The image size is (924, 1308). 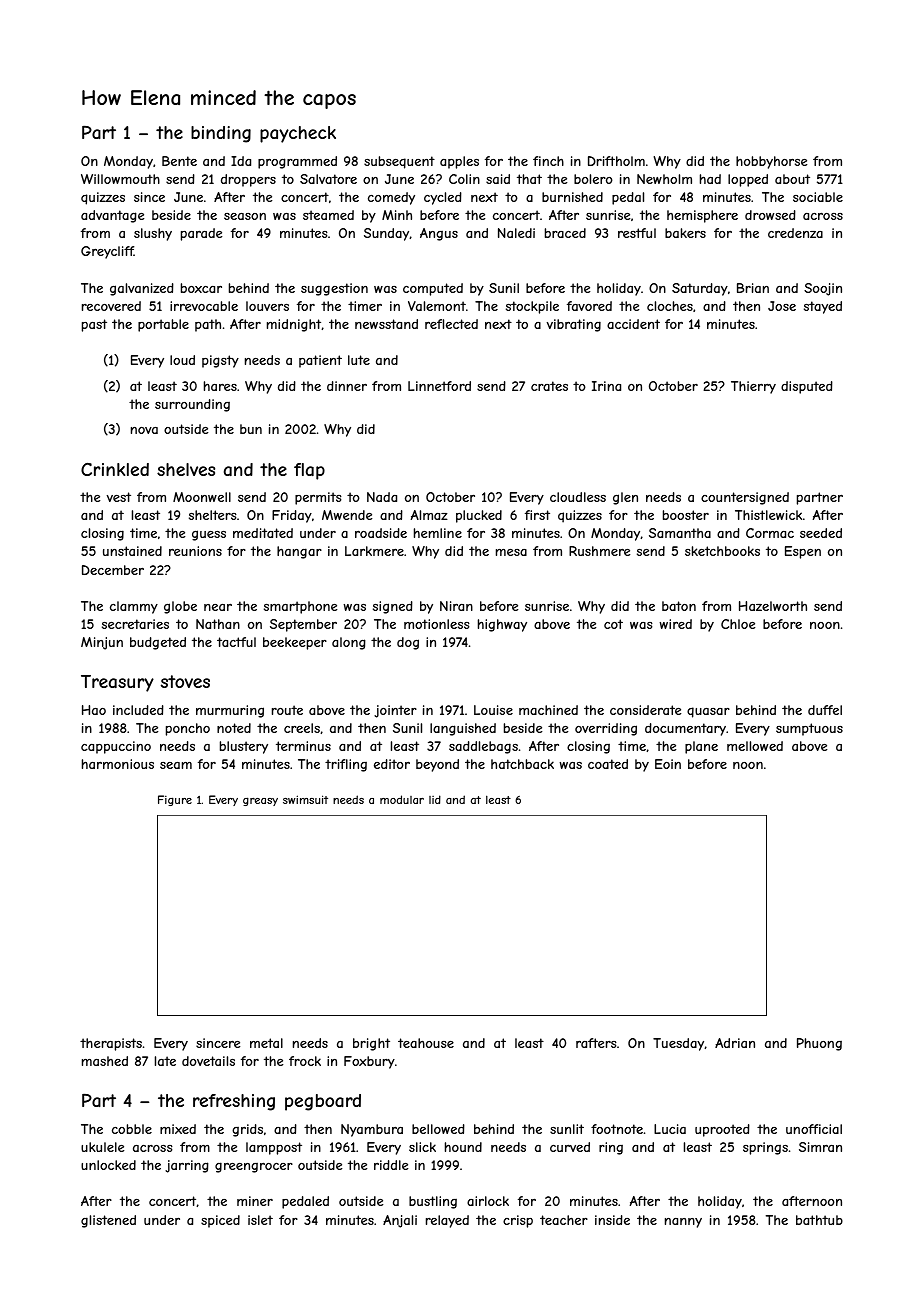 What do you see at coordinates (753, 387) in the document?
I see `Thierry` at bounding box center [753, 387].
